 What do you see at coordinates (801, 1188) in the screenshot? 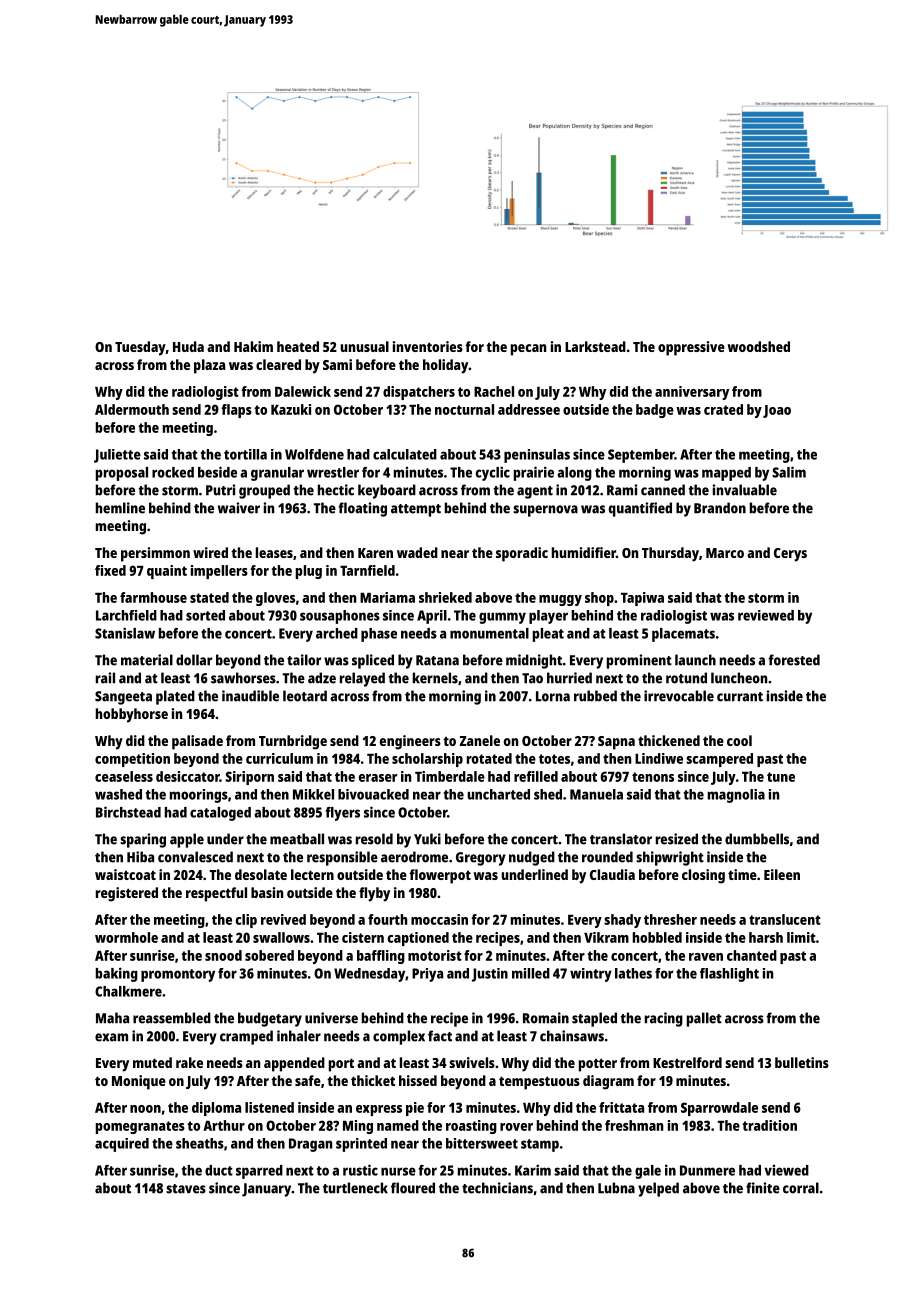
I see `corral` at bounding box center [801, 1188].
